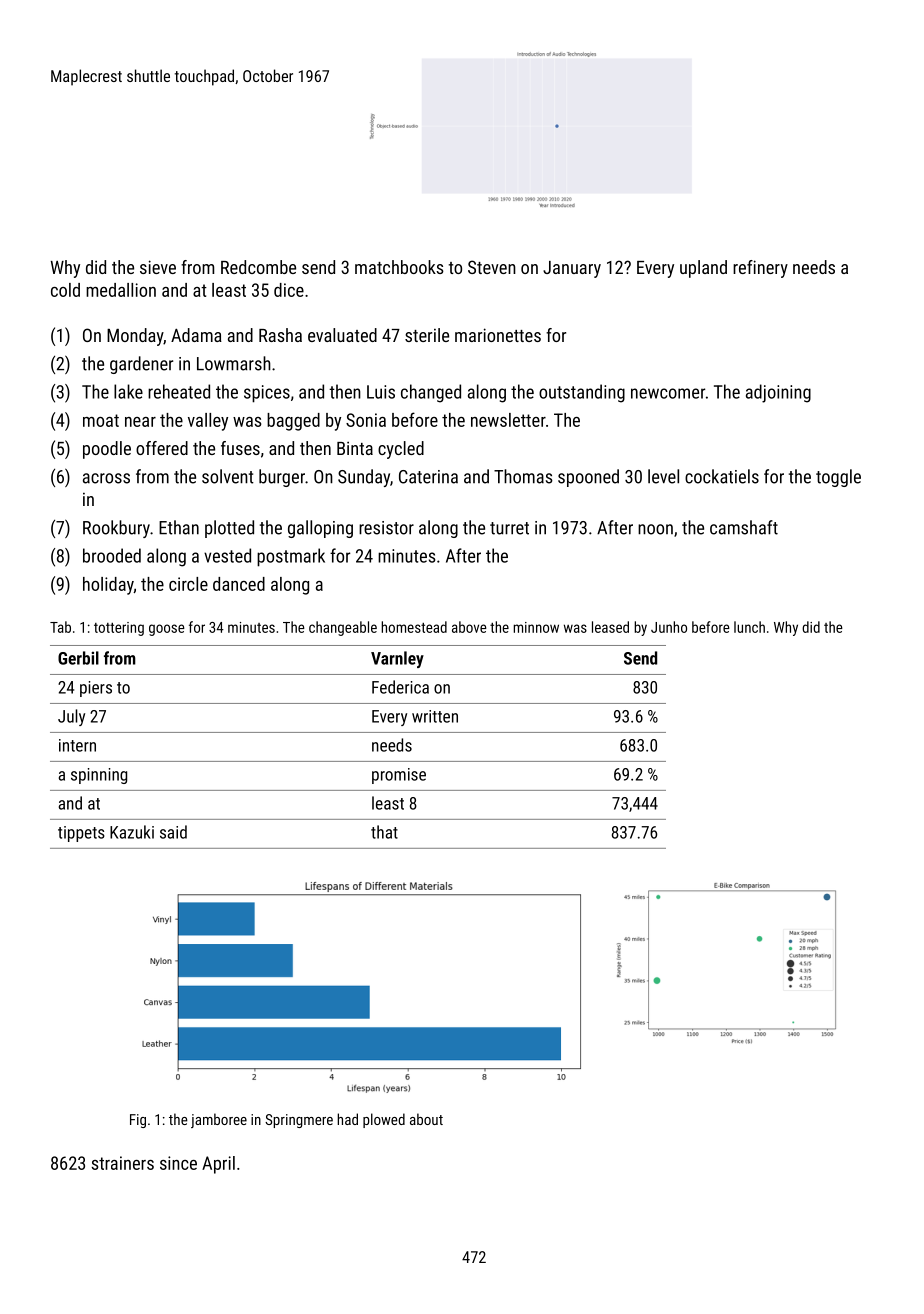  I want to click on noon, so click(655, 529).
